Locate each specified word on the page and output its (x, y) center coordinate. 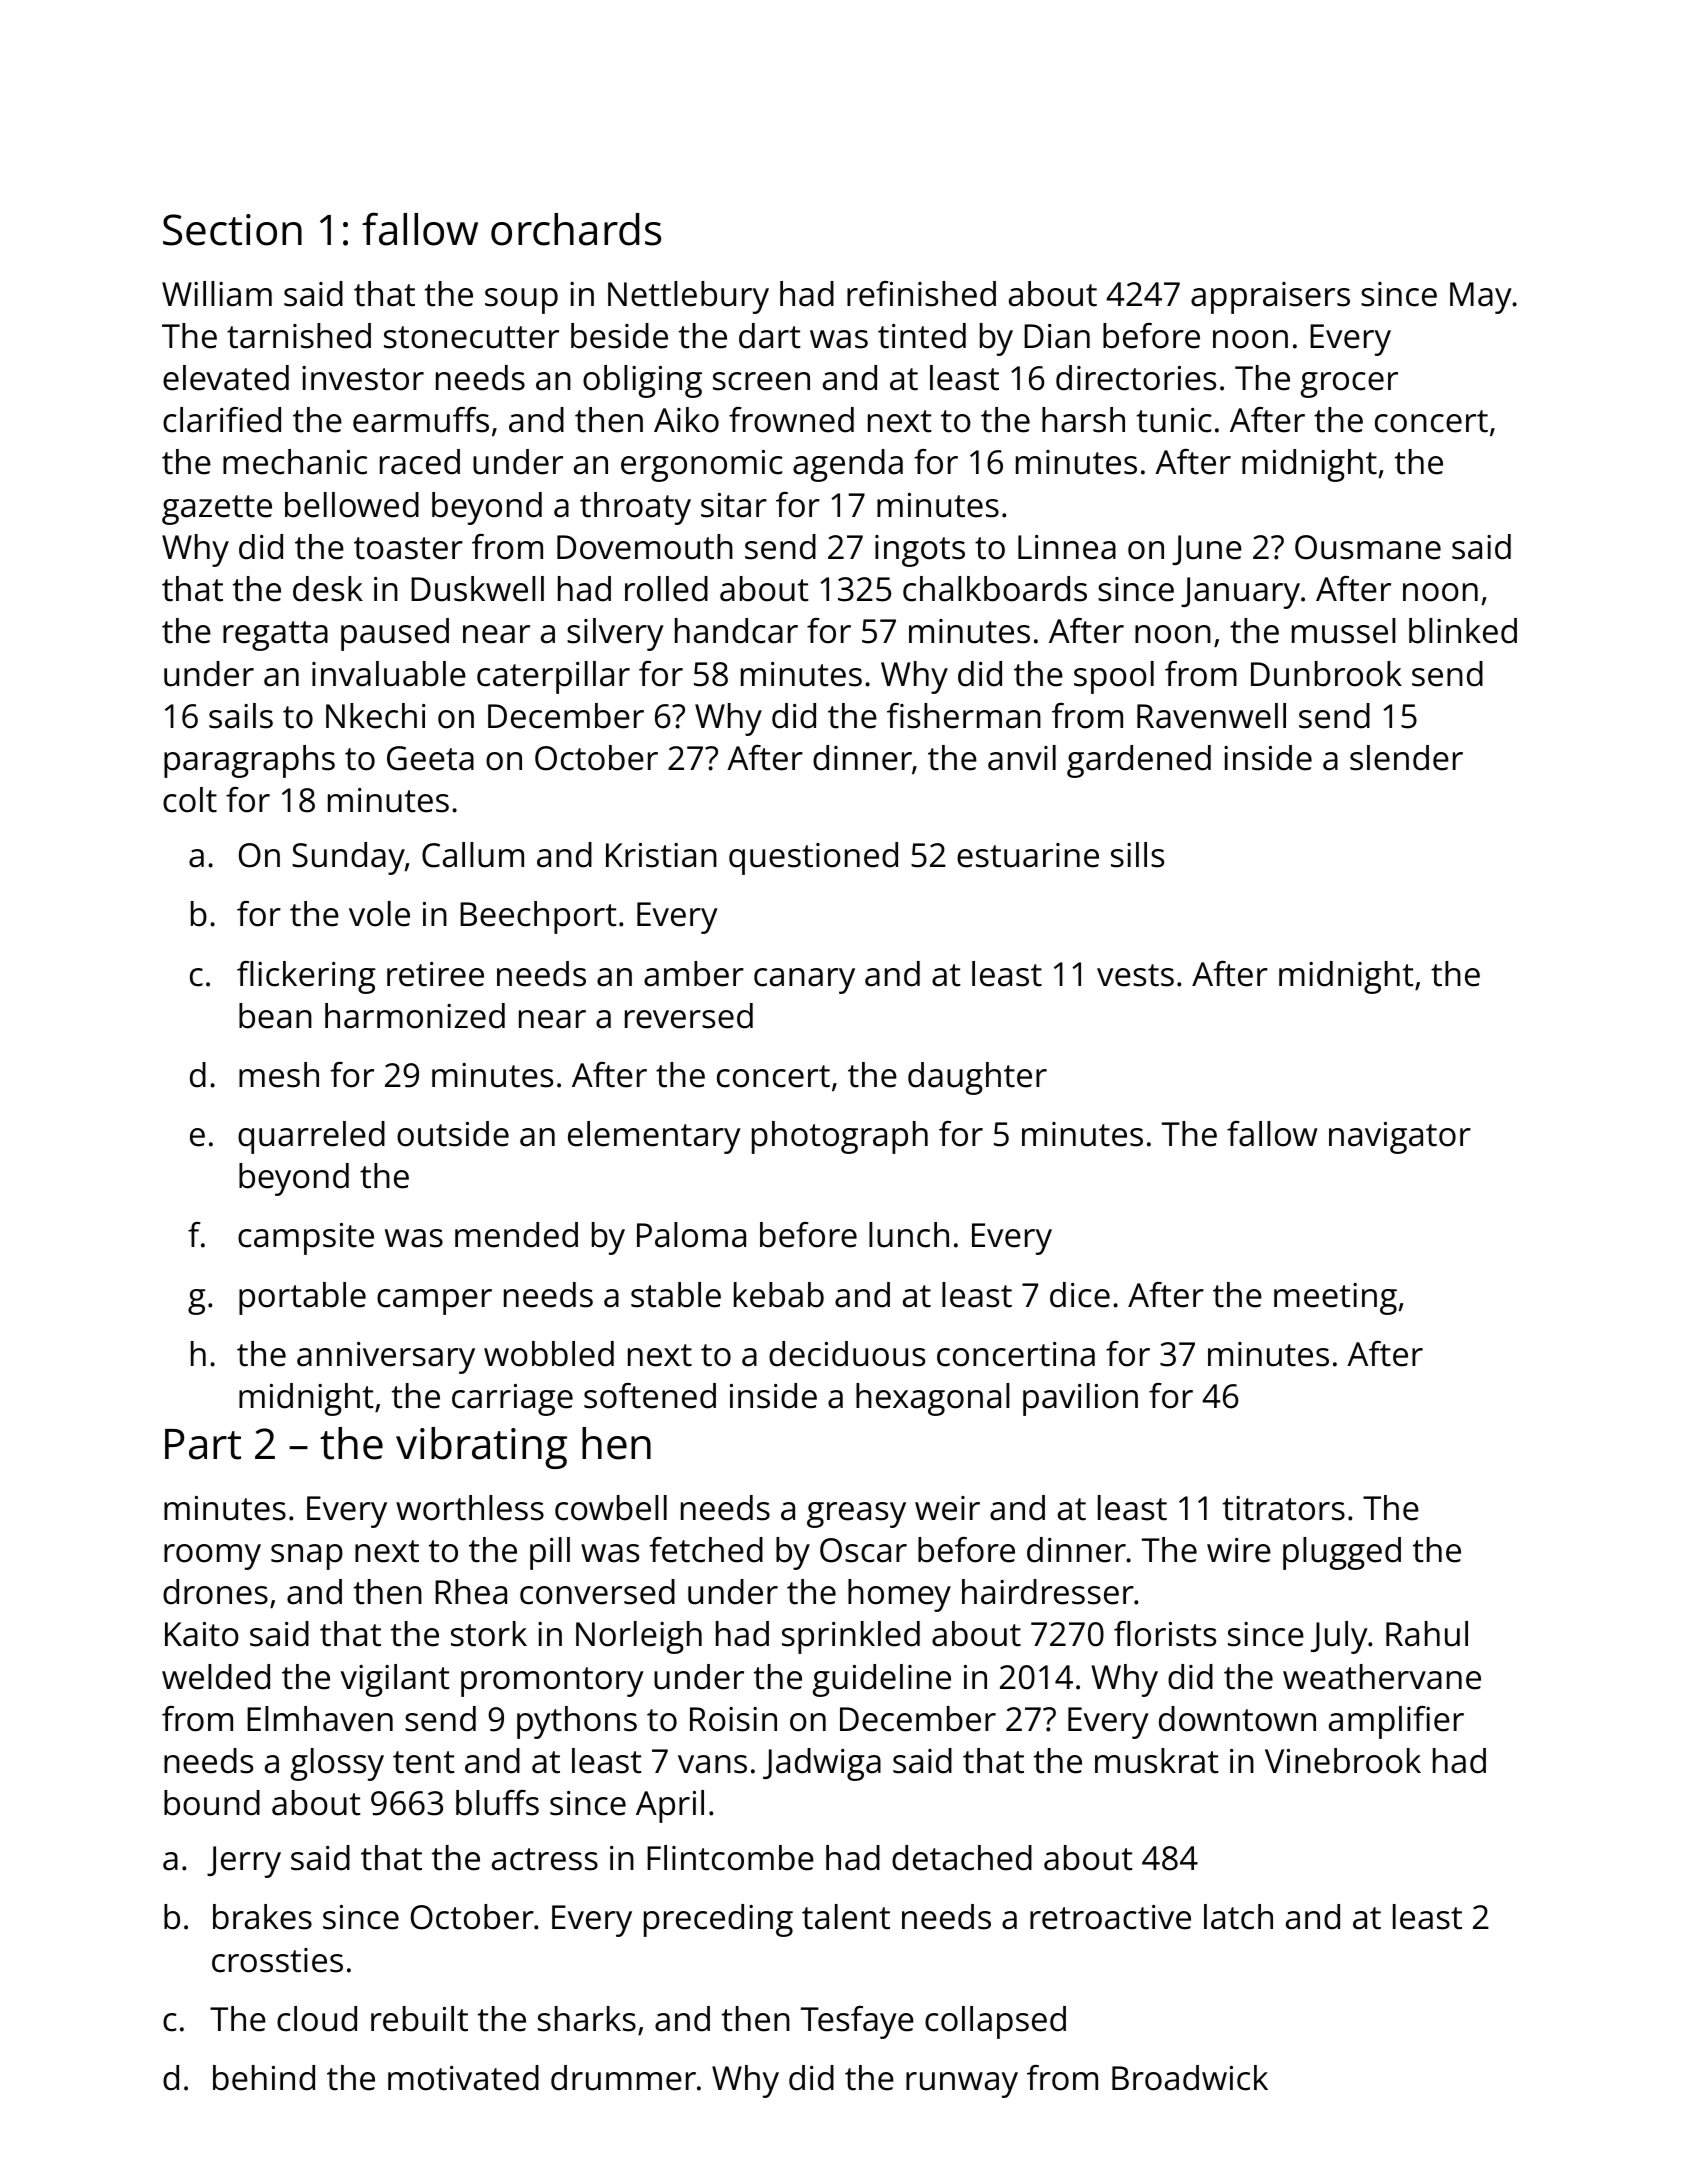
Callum (473, 855)
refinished (921, 294)
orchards (576, 229)
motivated (463, 2078)
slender (1406, 758)
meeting (1335, 1299)
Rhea (471, 1592)
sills (1137, 855)
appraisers (1270, 298)
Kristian (661, 855)
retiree (435, 974)
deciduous (847, 1354)
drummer (623, 2078)
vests (1135, 975)
